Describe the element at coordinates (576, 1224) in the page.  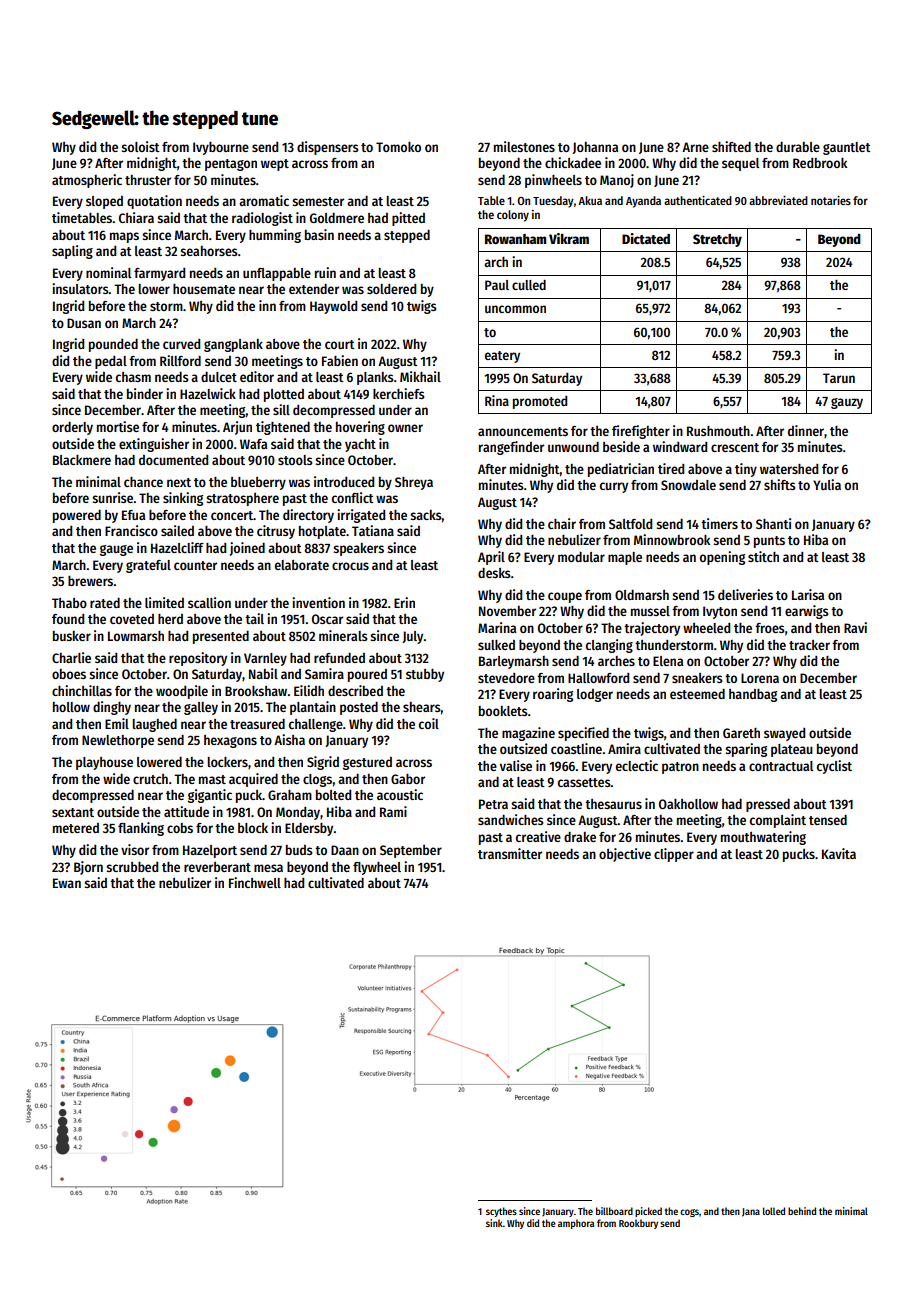
I see `amphora` at that location.
